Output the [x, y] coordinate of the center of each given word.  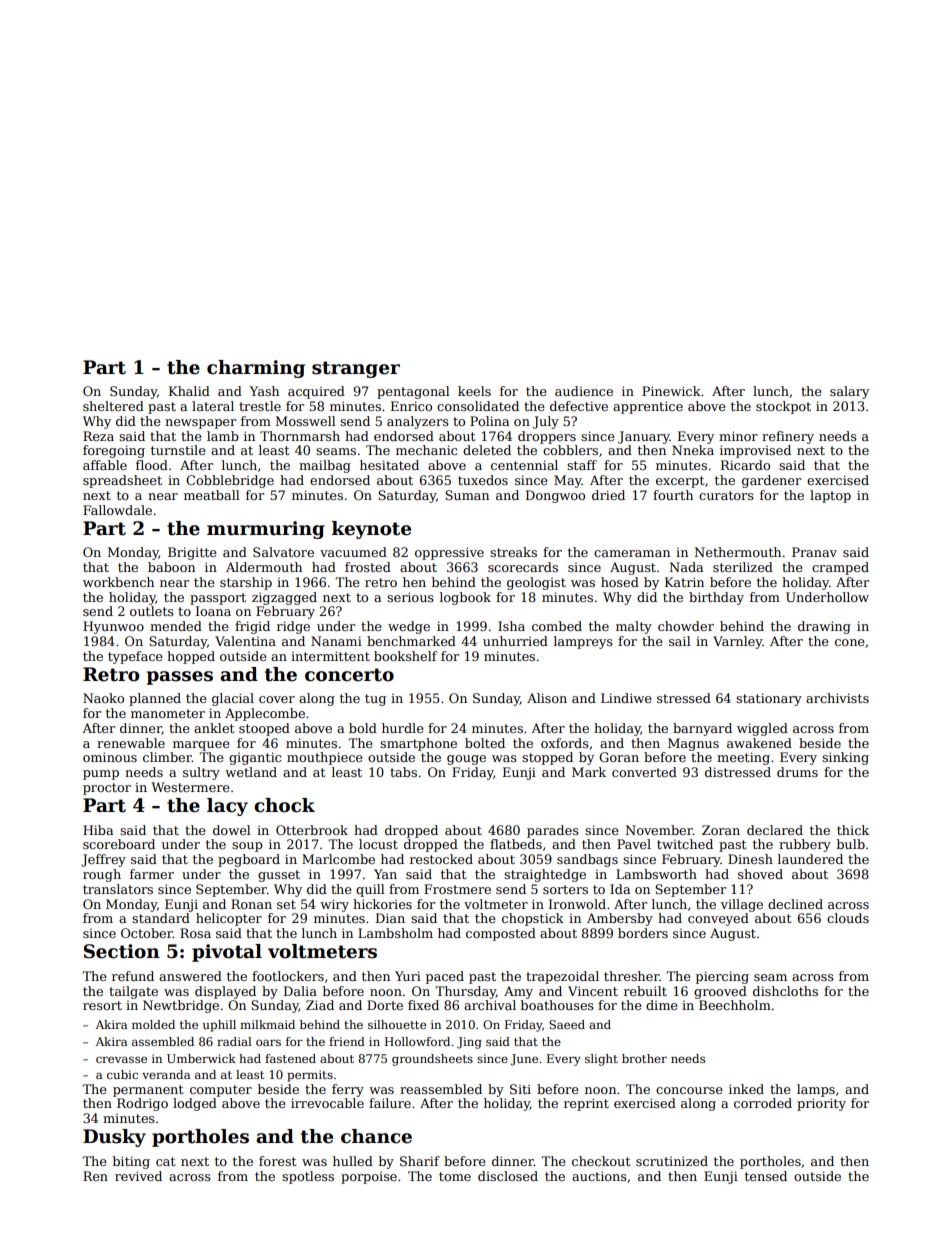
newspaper [200, 424]
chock [284, 805]
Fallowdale [117, 510]
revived [138, 1176]
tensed [766, 1176]
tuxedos [483, 480]
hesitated [389, 465]
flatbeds [516, 844]
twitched [685, 844]
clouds [848, 918]
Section [122, 951]
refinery [788, 437]
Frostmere [457, 889]
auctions [599, 1176]
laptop [830, 496]
